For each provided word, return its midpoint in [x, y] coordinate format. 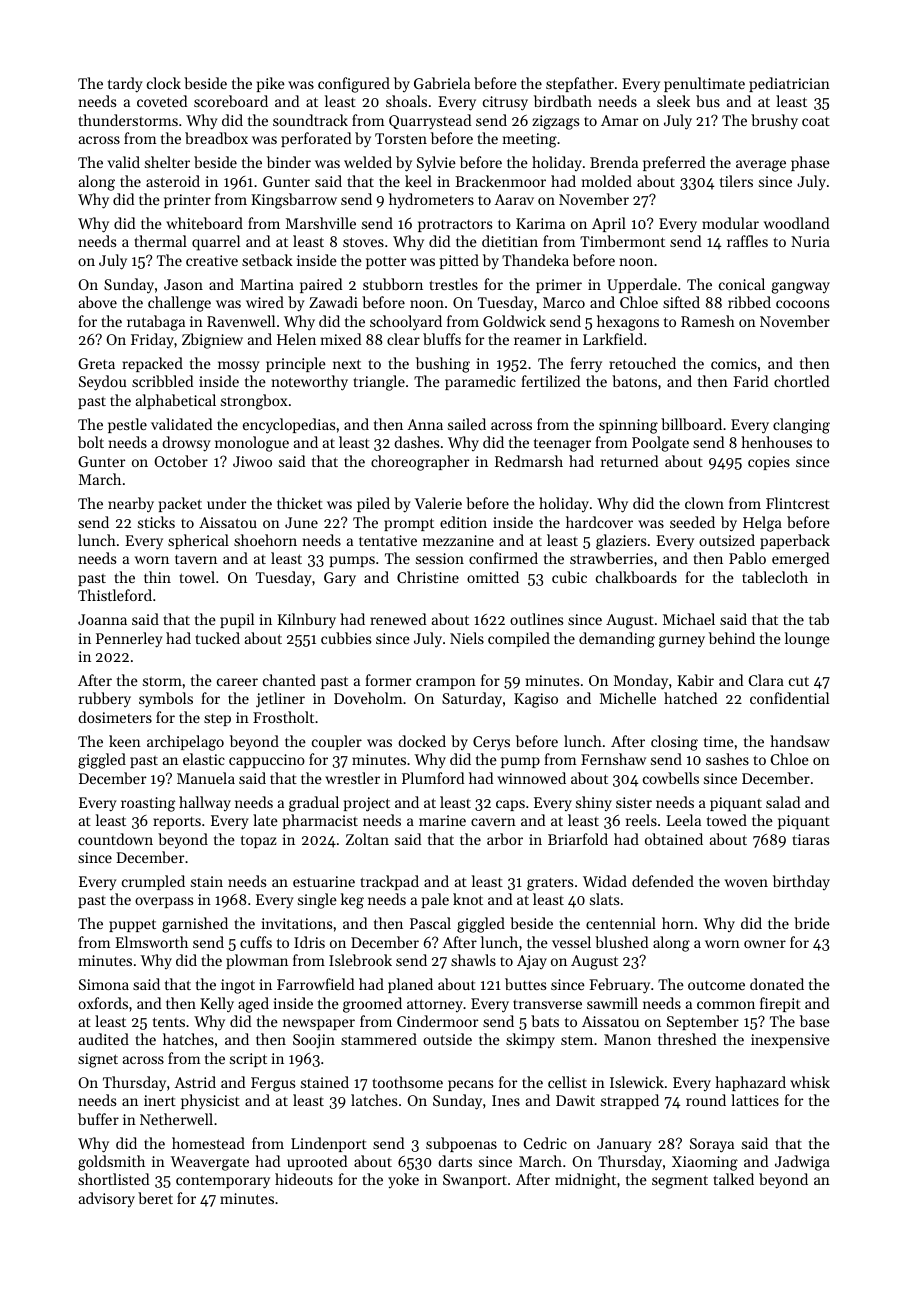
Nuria [810, 241]
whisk [810, 1082]
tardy [125, 85]
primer [559, 286]
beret [155, 1198]
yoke [403, 1180]
